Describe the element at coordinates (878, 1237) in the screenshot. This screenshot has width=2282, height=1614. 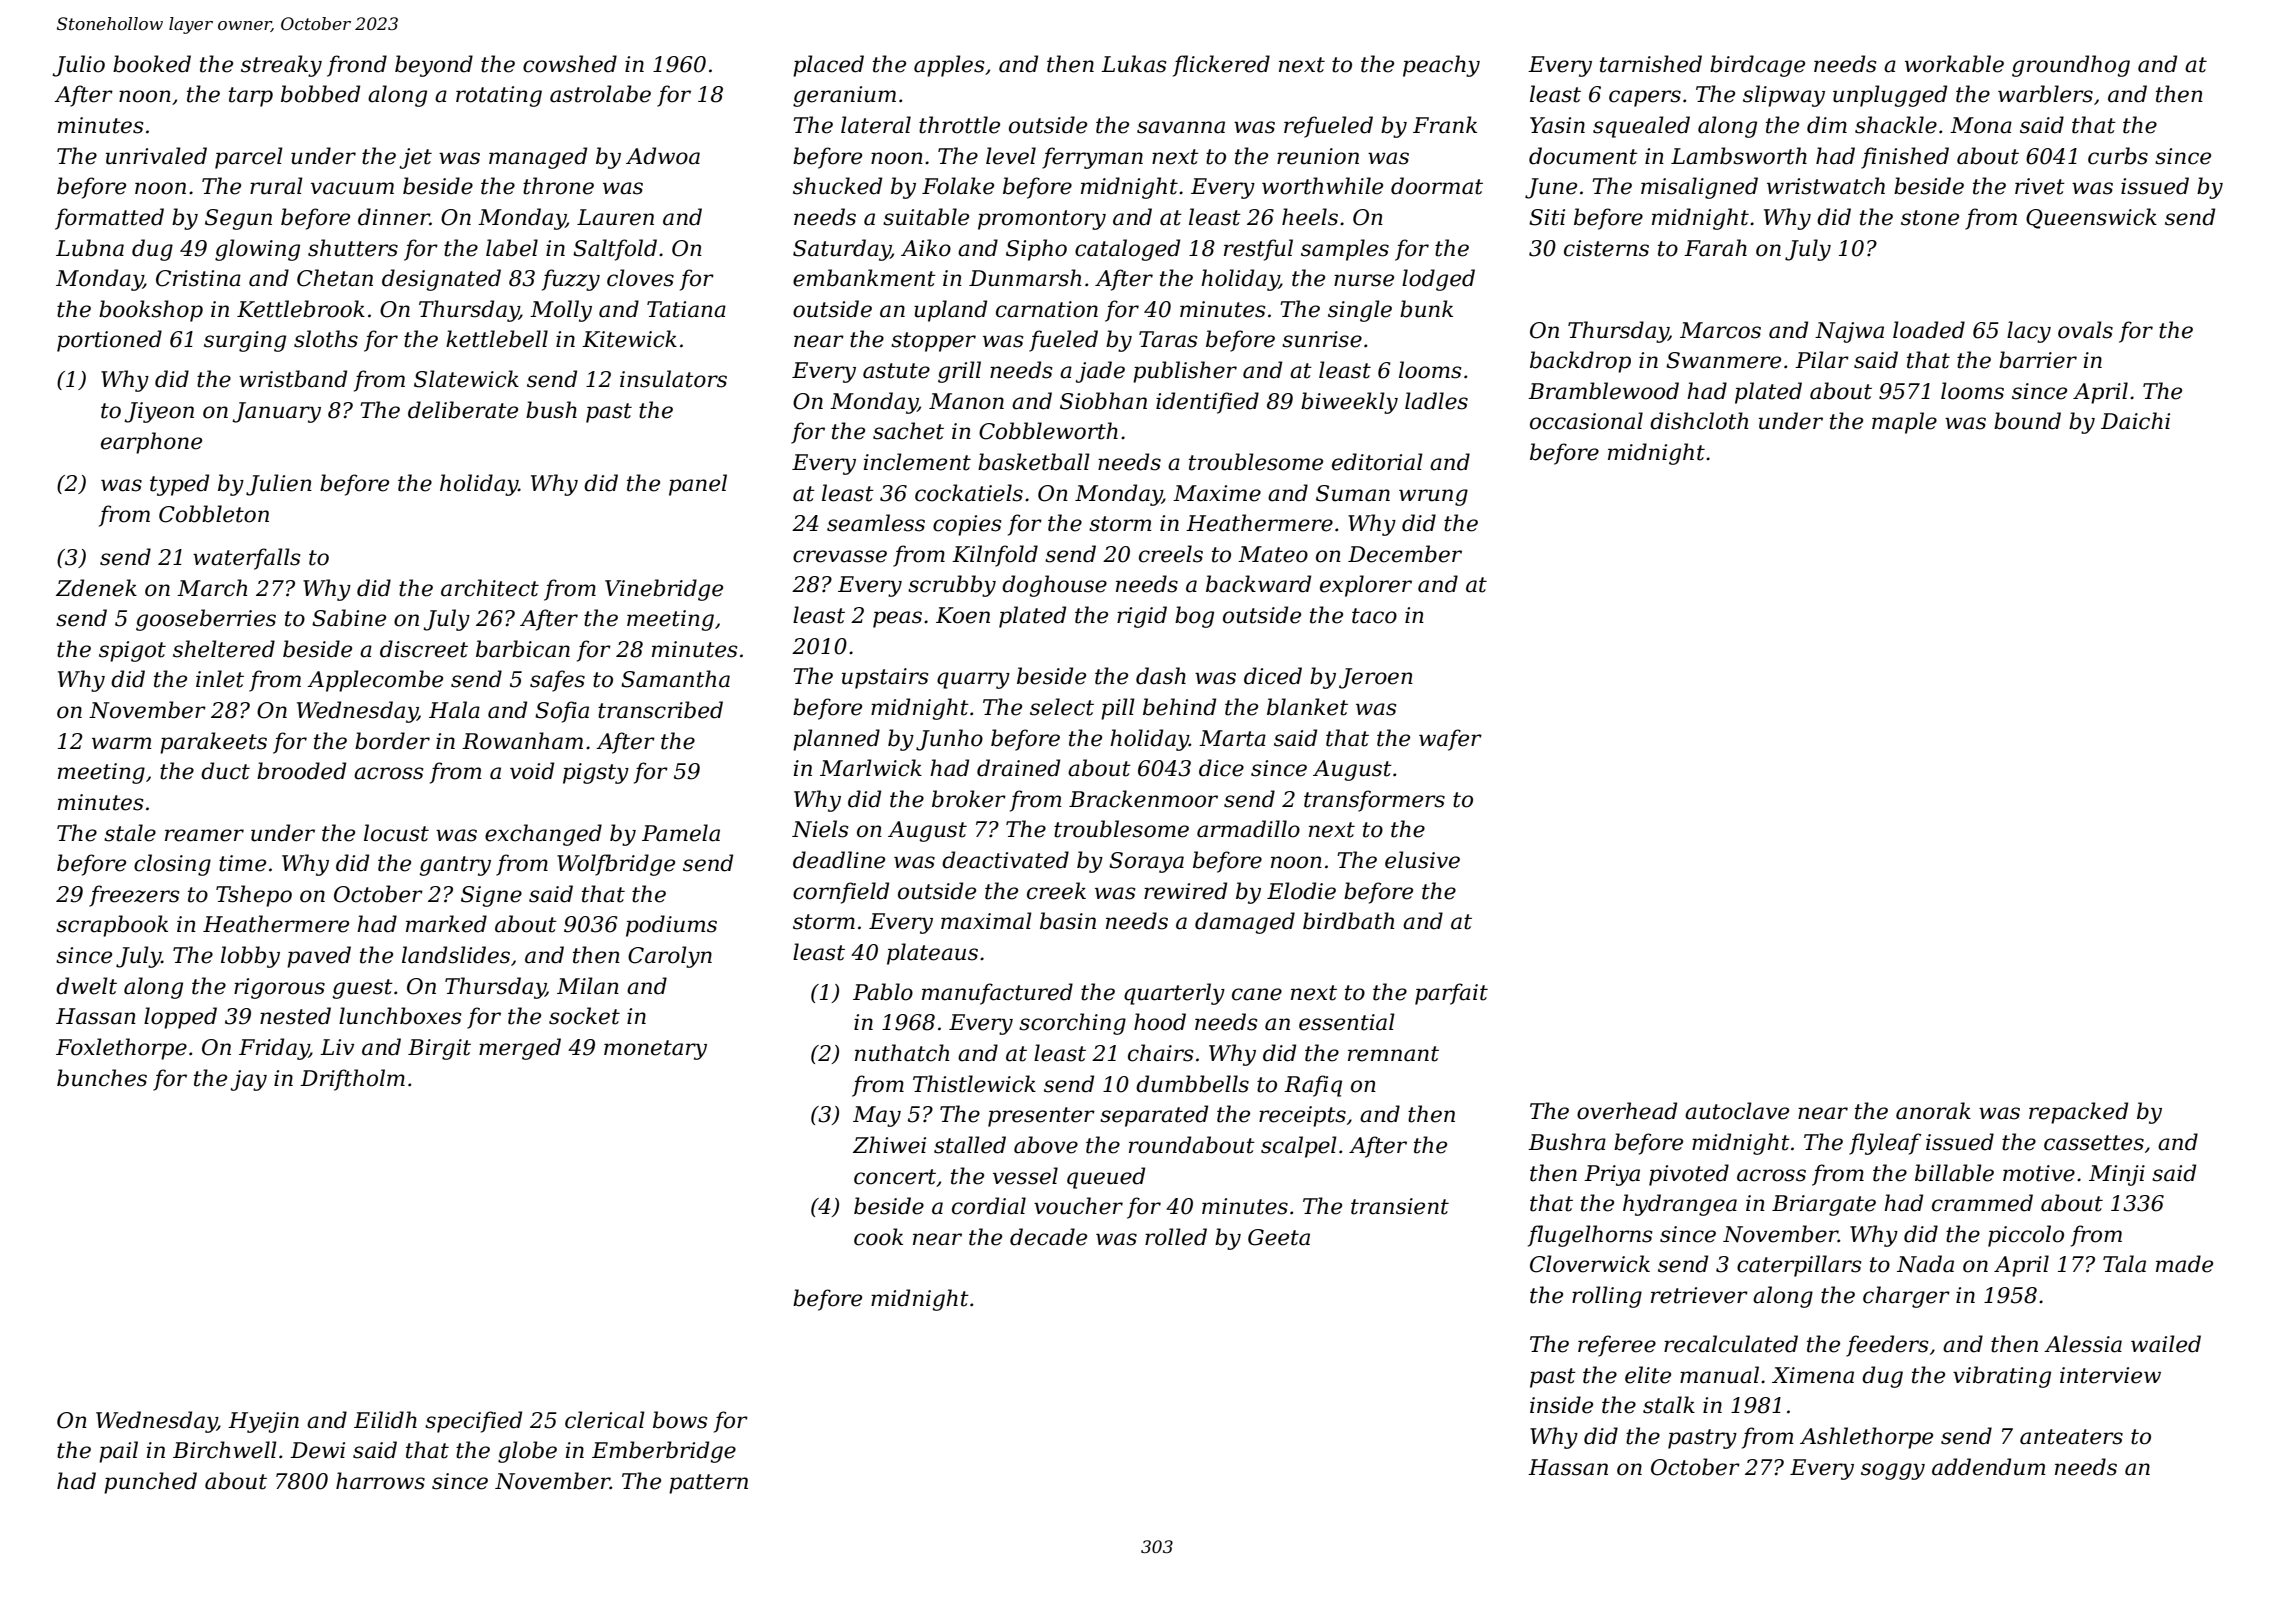
I see `cook` at that location.
